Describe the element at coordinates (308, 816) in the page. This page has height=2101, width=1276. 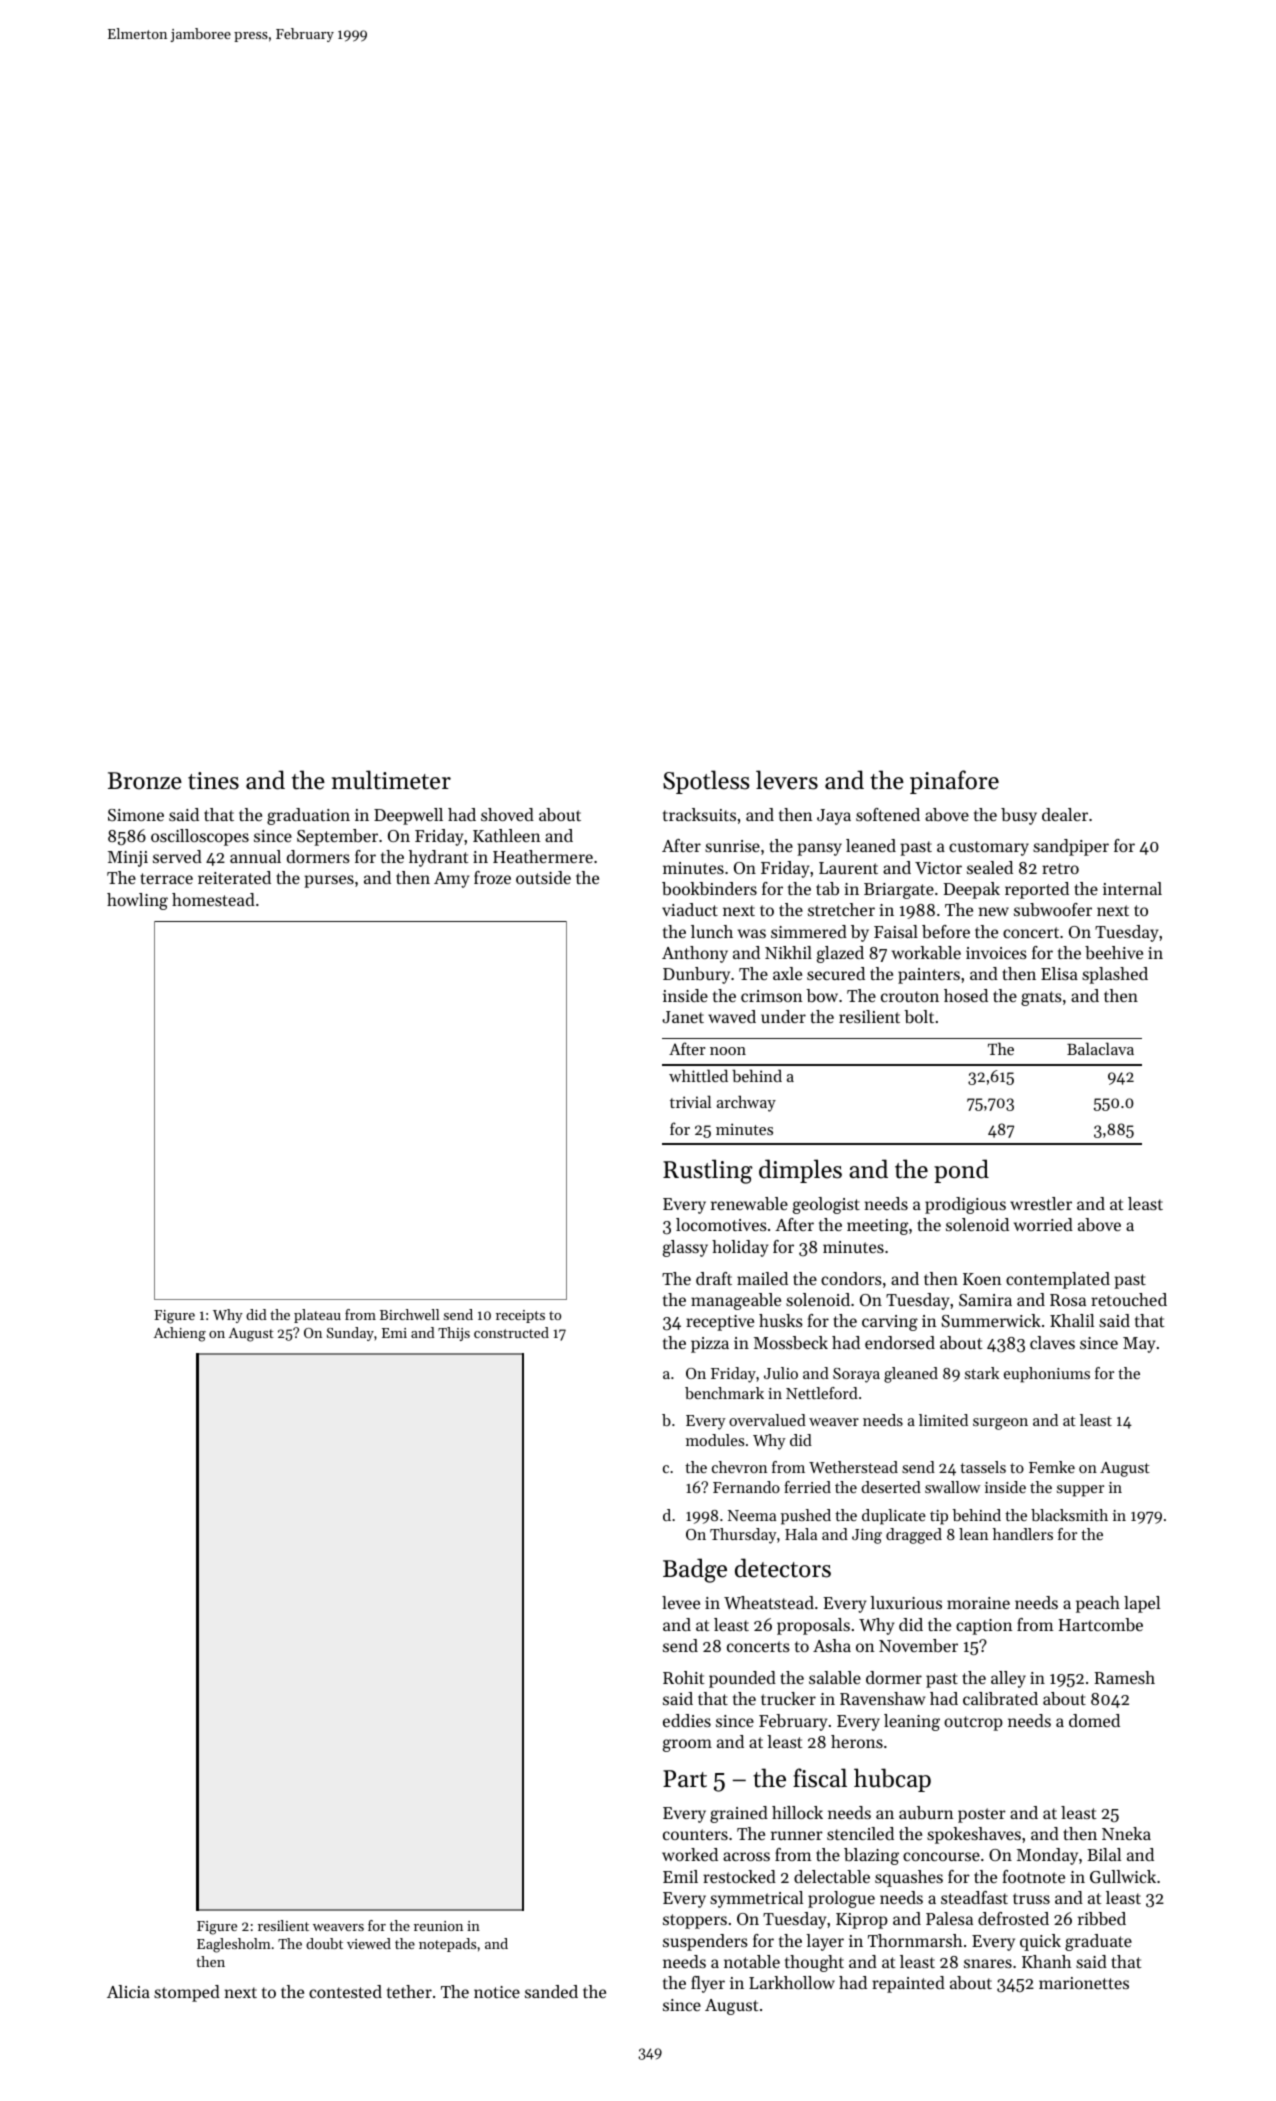
I see `graduation` at that location.
